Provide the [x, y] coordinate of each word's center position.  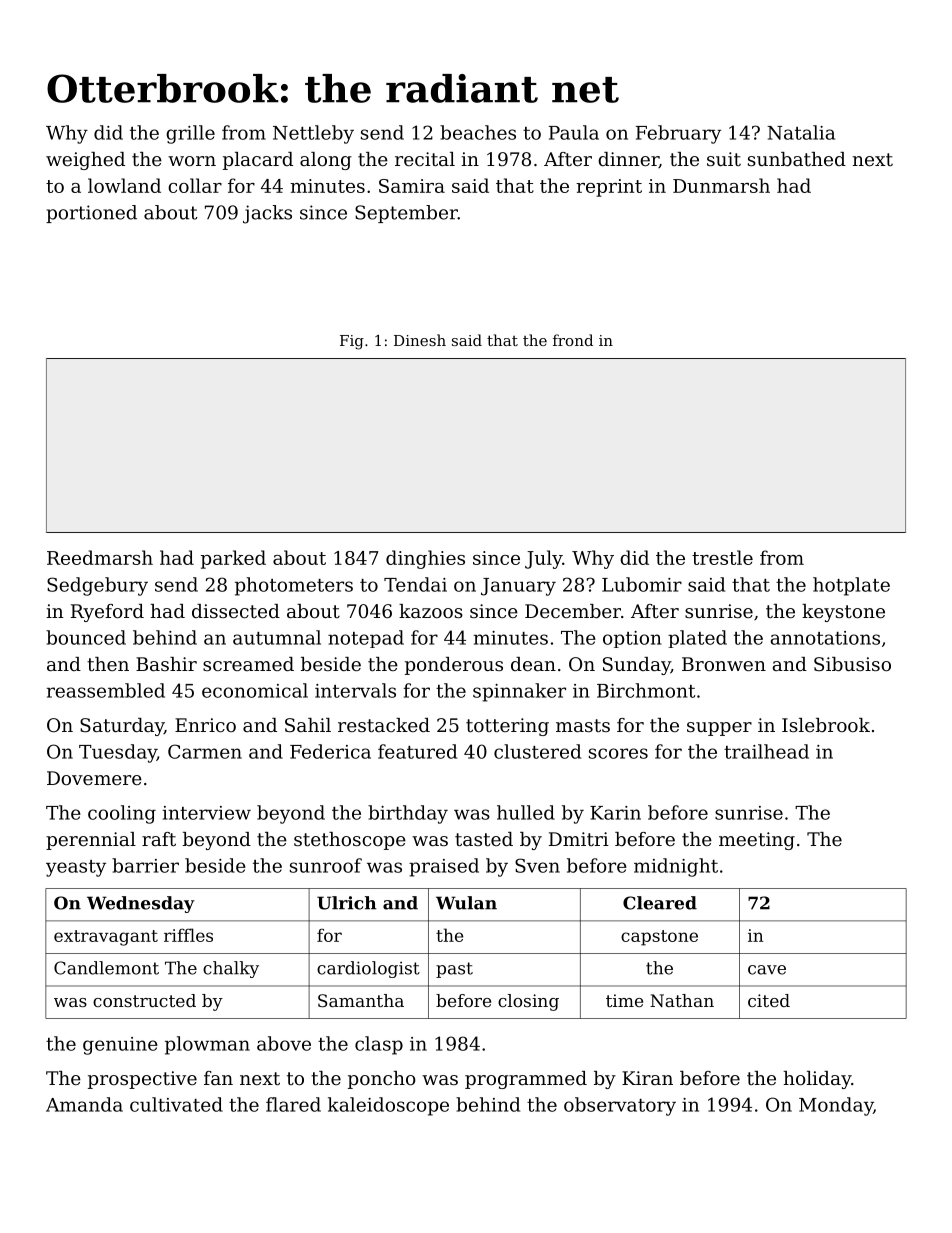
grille [190, 134]
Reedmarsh [100, 557]
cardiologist [368, 969]
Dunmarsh [721, 185]
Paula [574, 132]
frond [573, 340]
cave [767, 970]
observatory [620, 1106]
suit [724, 159]
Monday [836, 1106]
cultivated [176, 1104]
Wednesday [141, 904]
